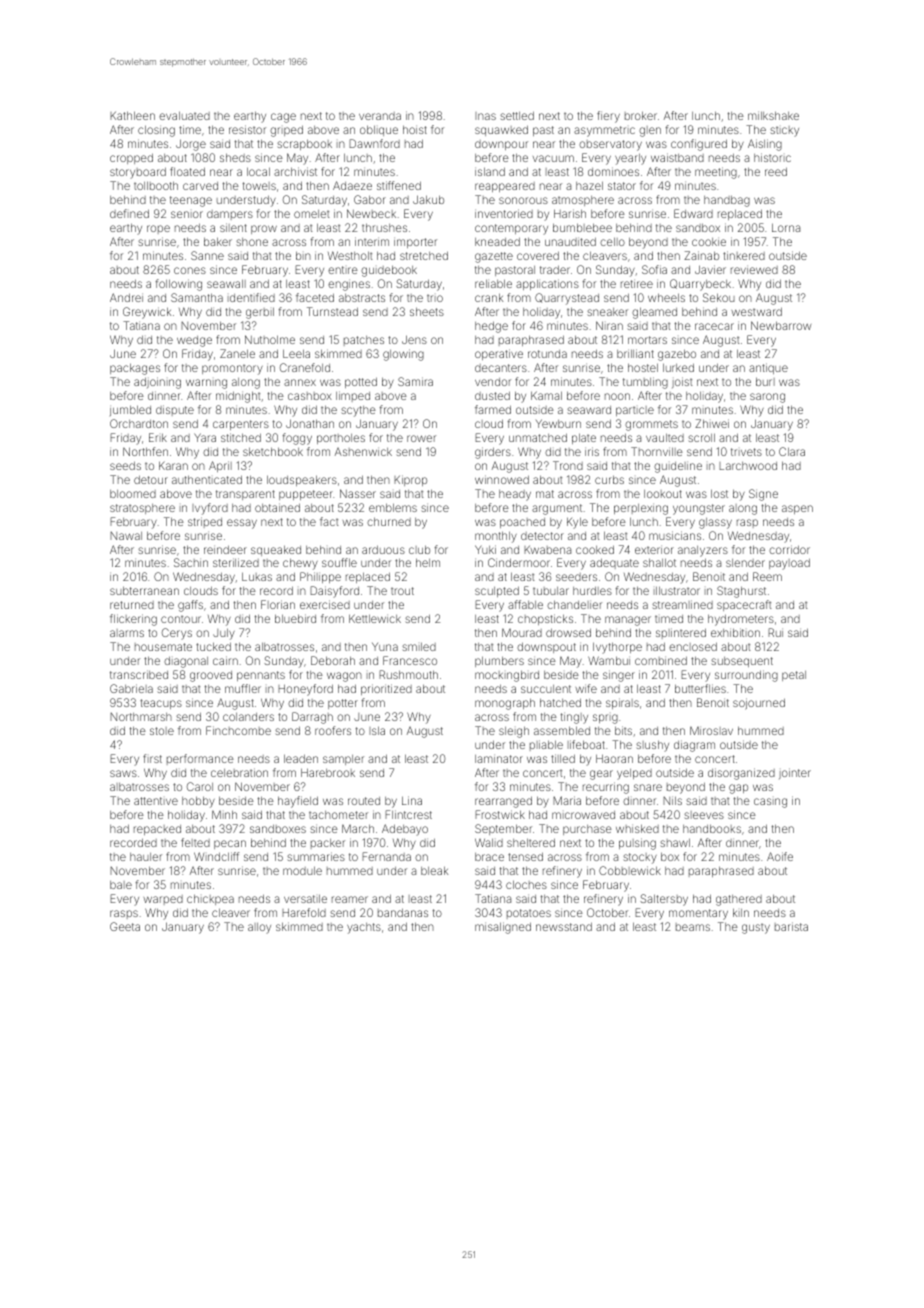 Image resolution: width=924 pixels, height=1308 pixels. Describe the element at coordinates (131, 688) in the screenshot. I see `Gabriela` at that location.
